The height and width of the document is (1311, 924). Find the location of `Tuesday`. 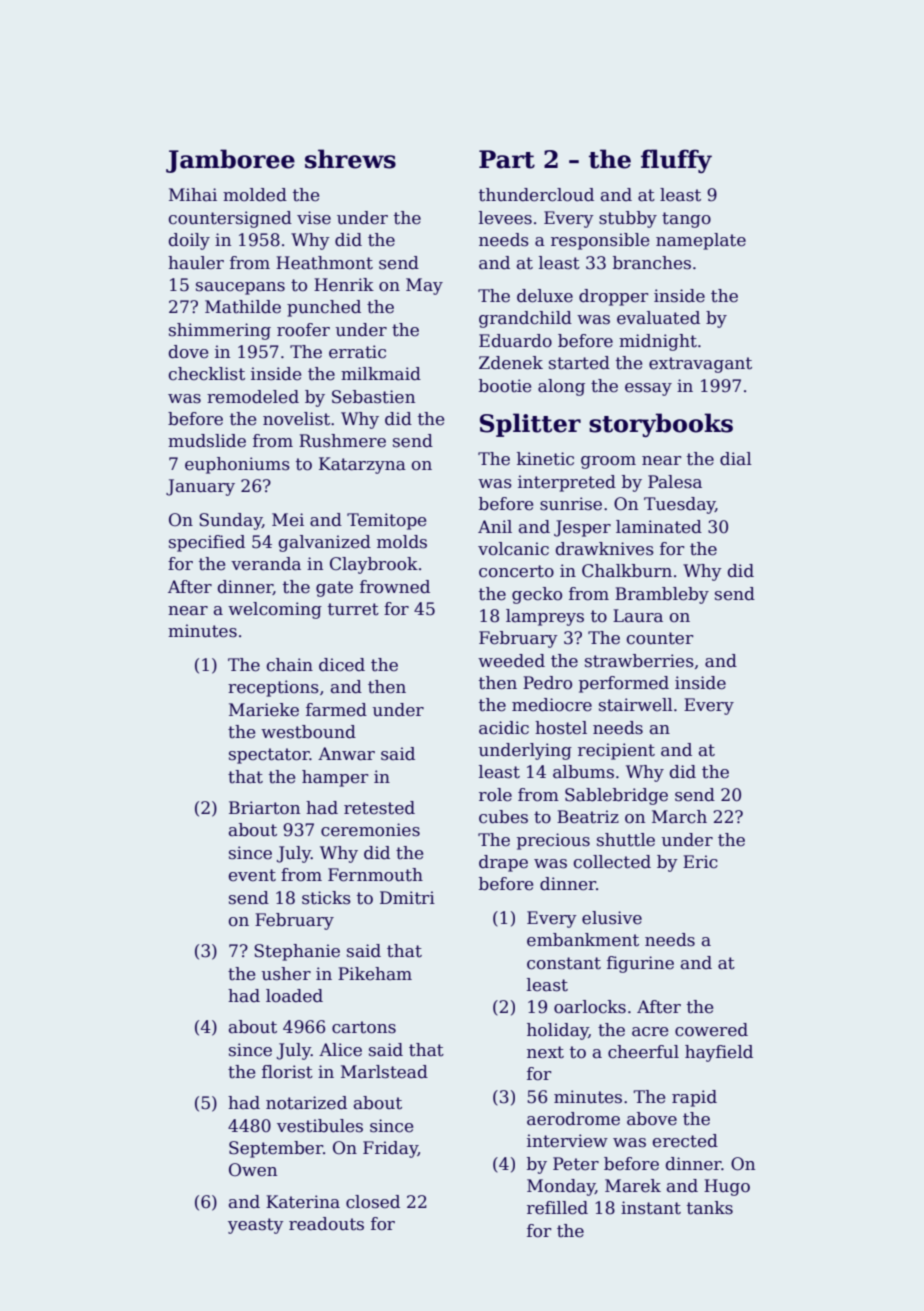

Tuesday is located at coordinates (679, 505).
